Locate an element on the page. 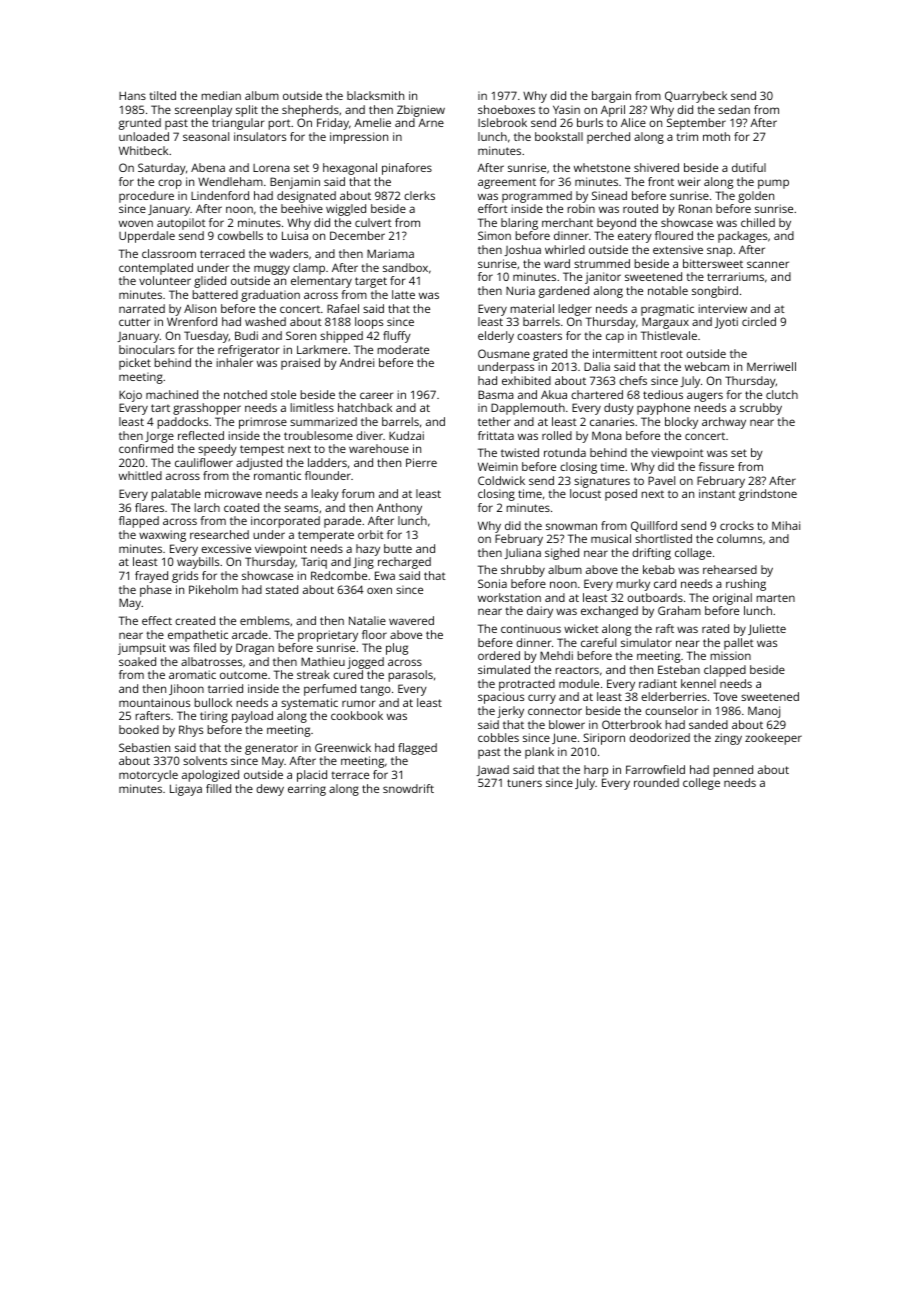  snowdrift is located at coordinates (408, 788).
